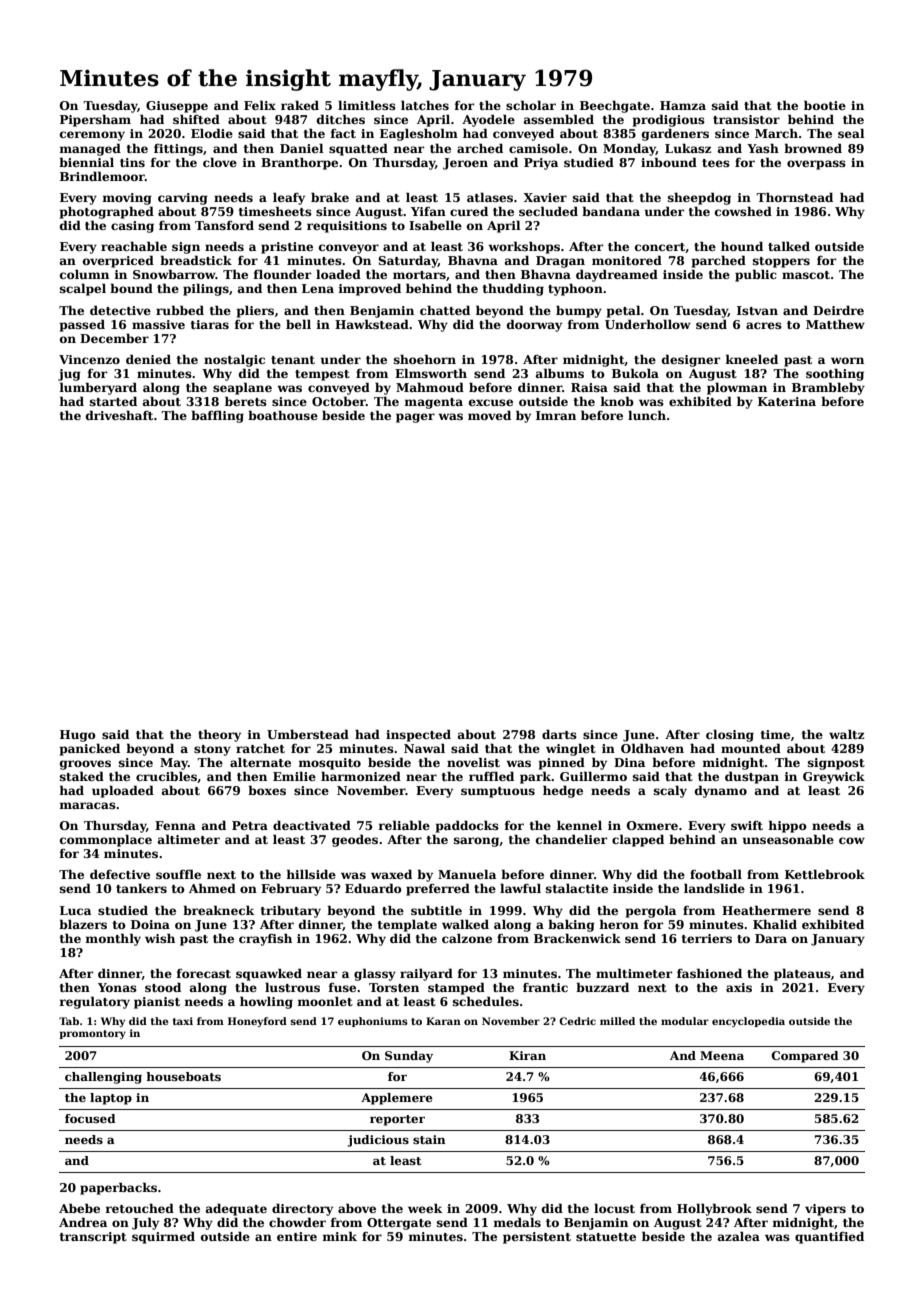 The image size is (924, 1308). Describe the element at coordinates (489, 415) in the document. I see `moved` at that location.
